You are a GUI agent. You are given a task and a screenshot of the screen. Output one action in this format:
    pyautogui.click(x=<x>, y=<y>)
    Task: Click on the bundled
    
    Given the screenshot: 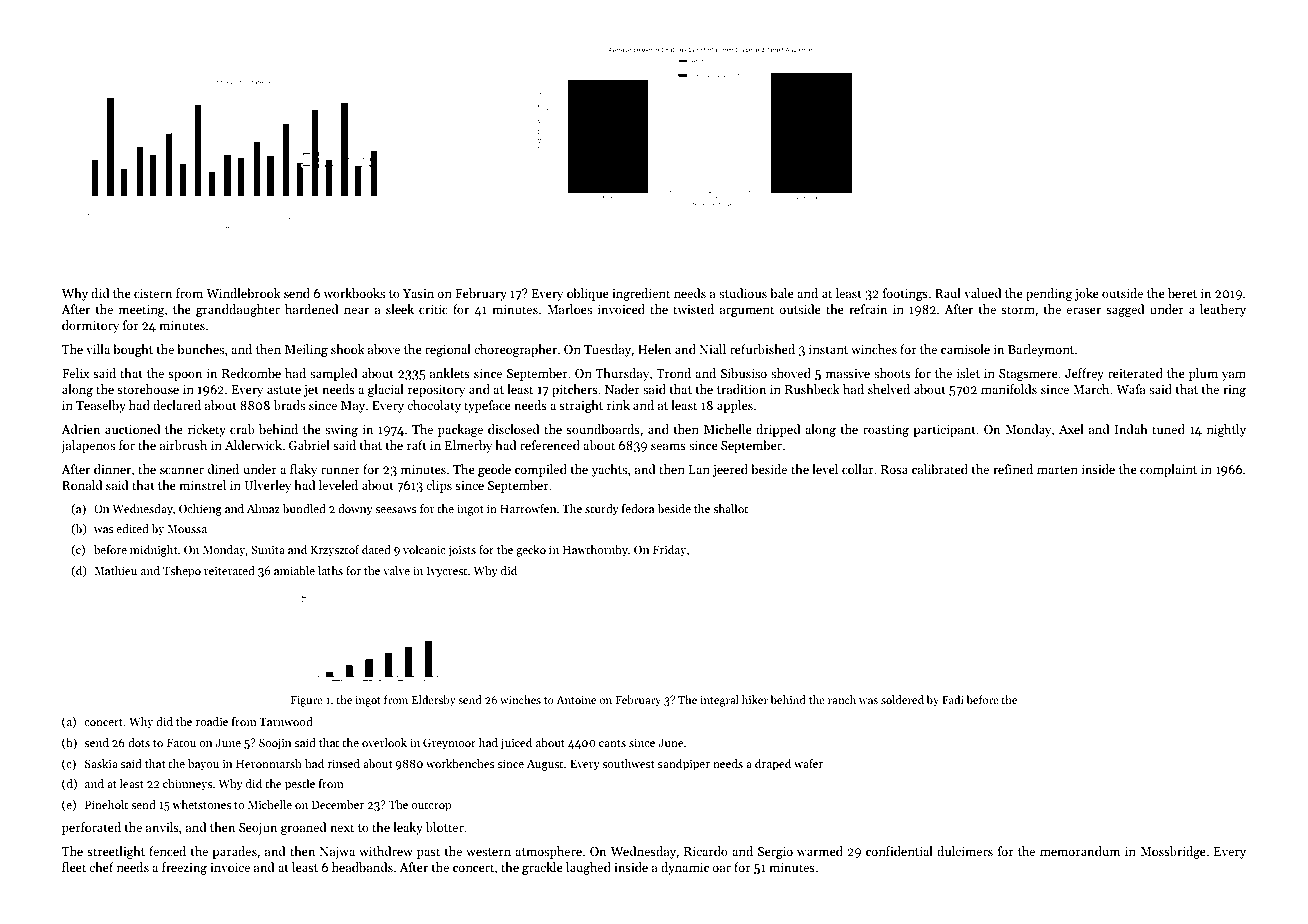 What is the action you would take?
    pyautogui.click(x=304, y=508)
